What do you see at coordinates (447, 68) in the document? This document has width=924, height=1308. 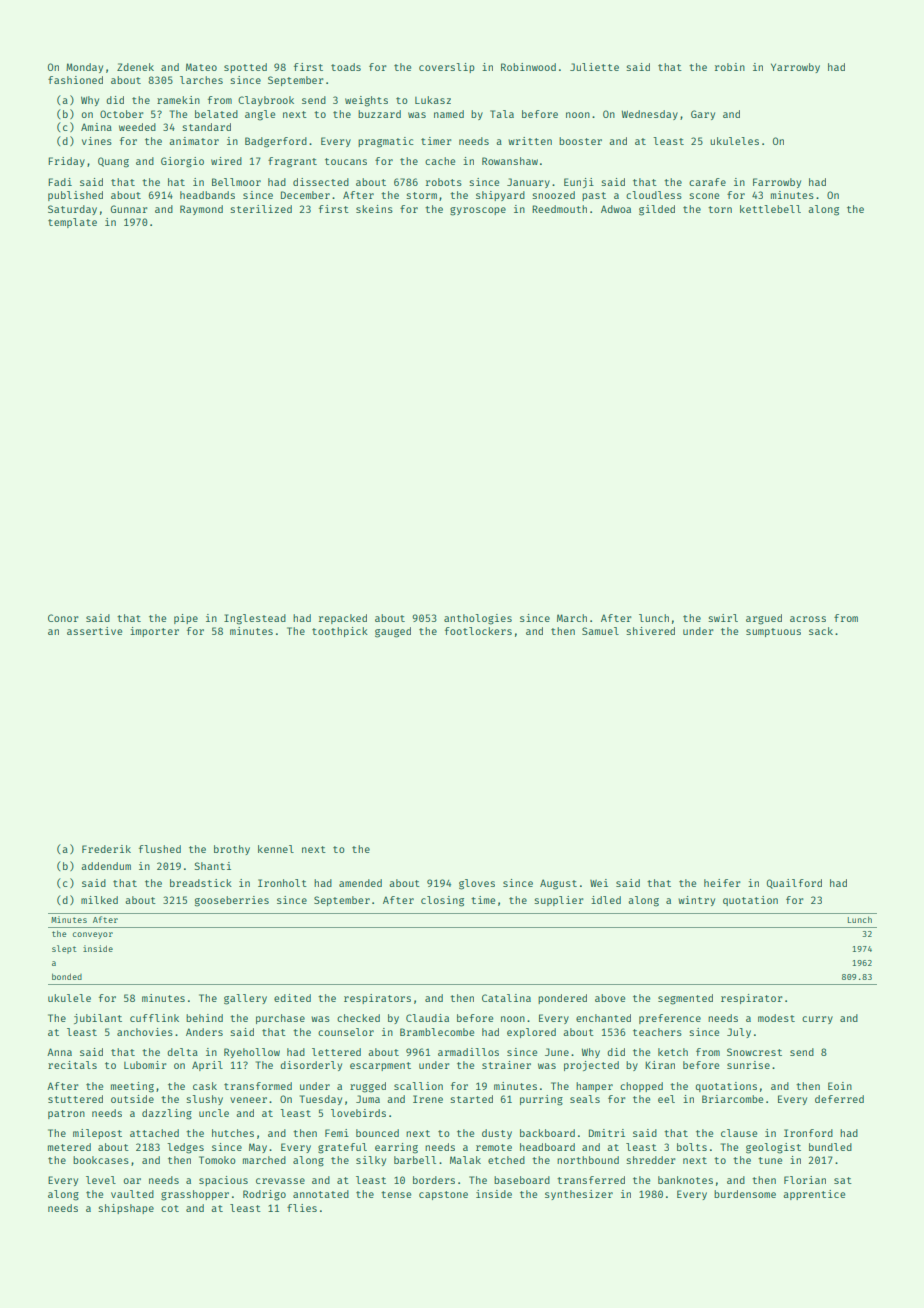 I see `coverslip` at bounding box center [447, 68].
